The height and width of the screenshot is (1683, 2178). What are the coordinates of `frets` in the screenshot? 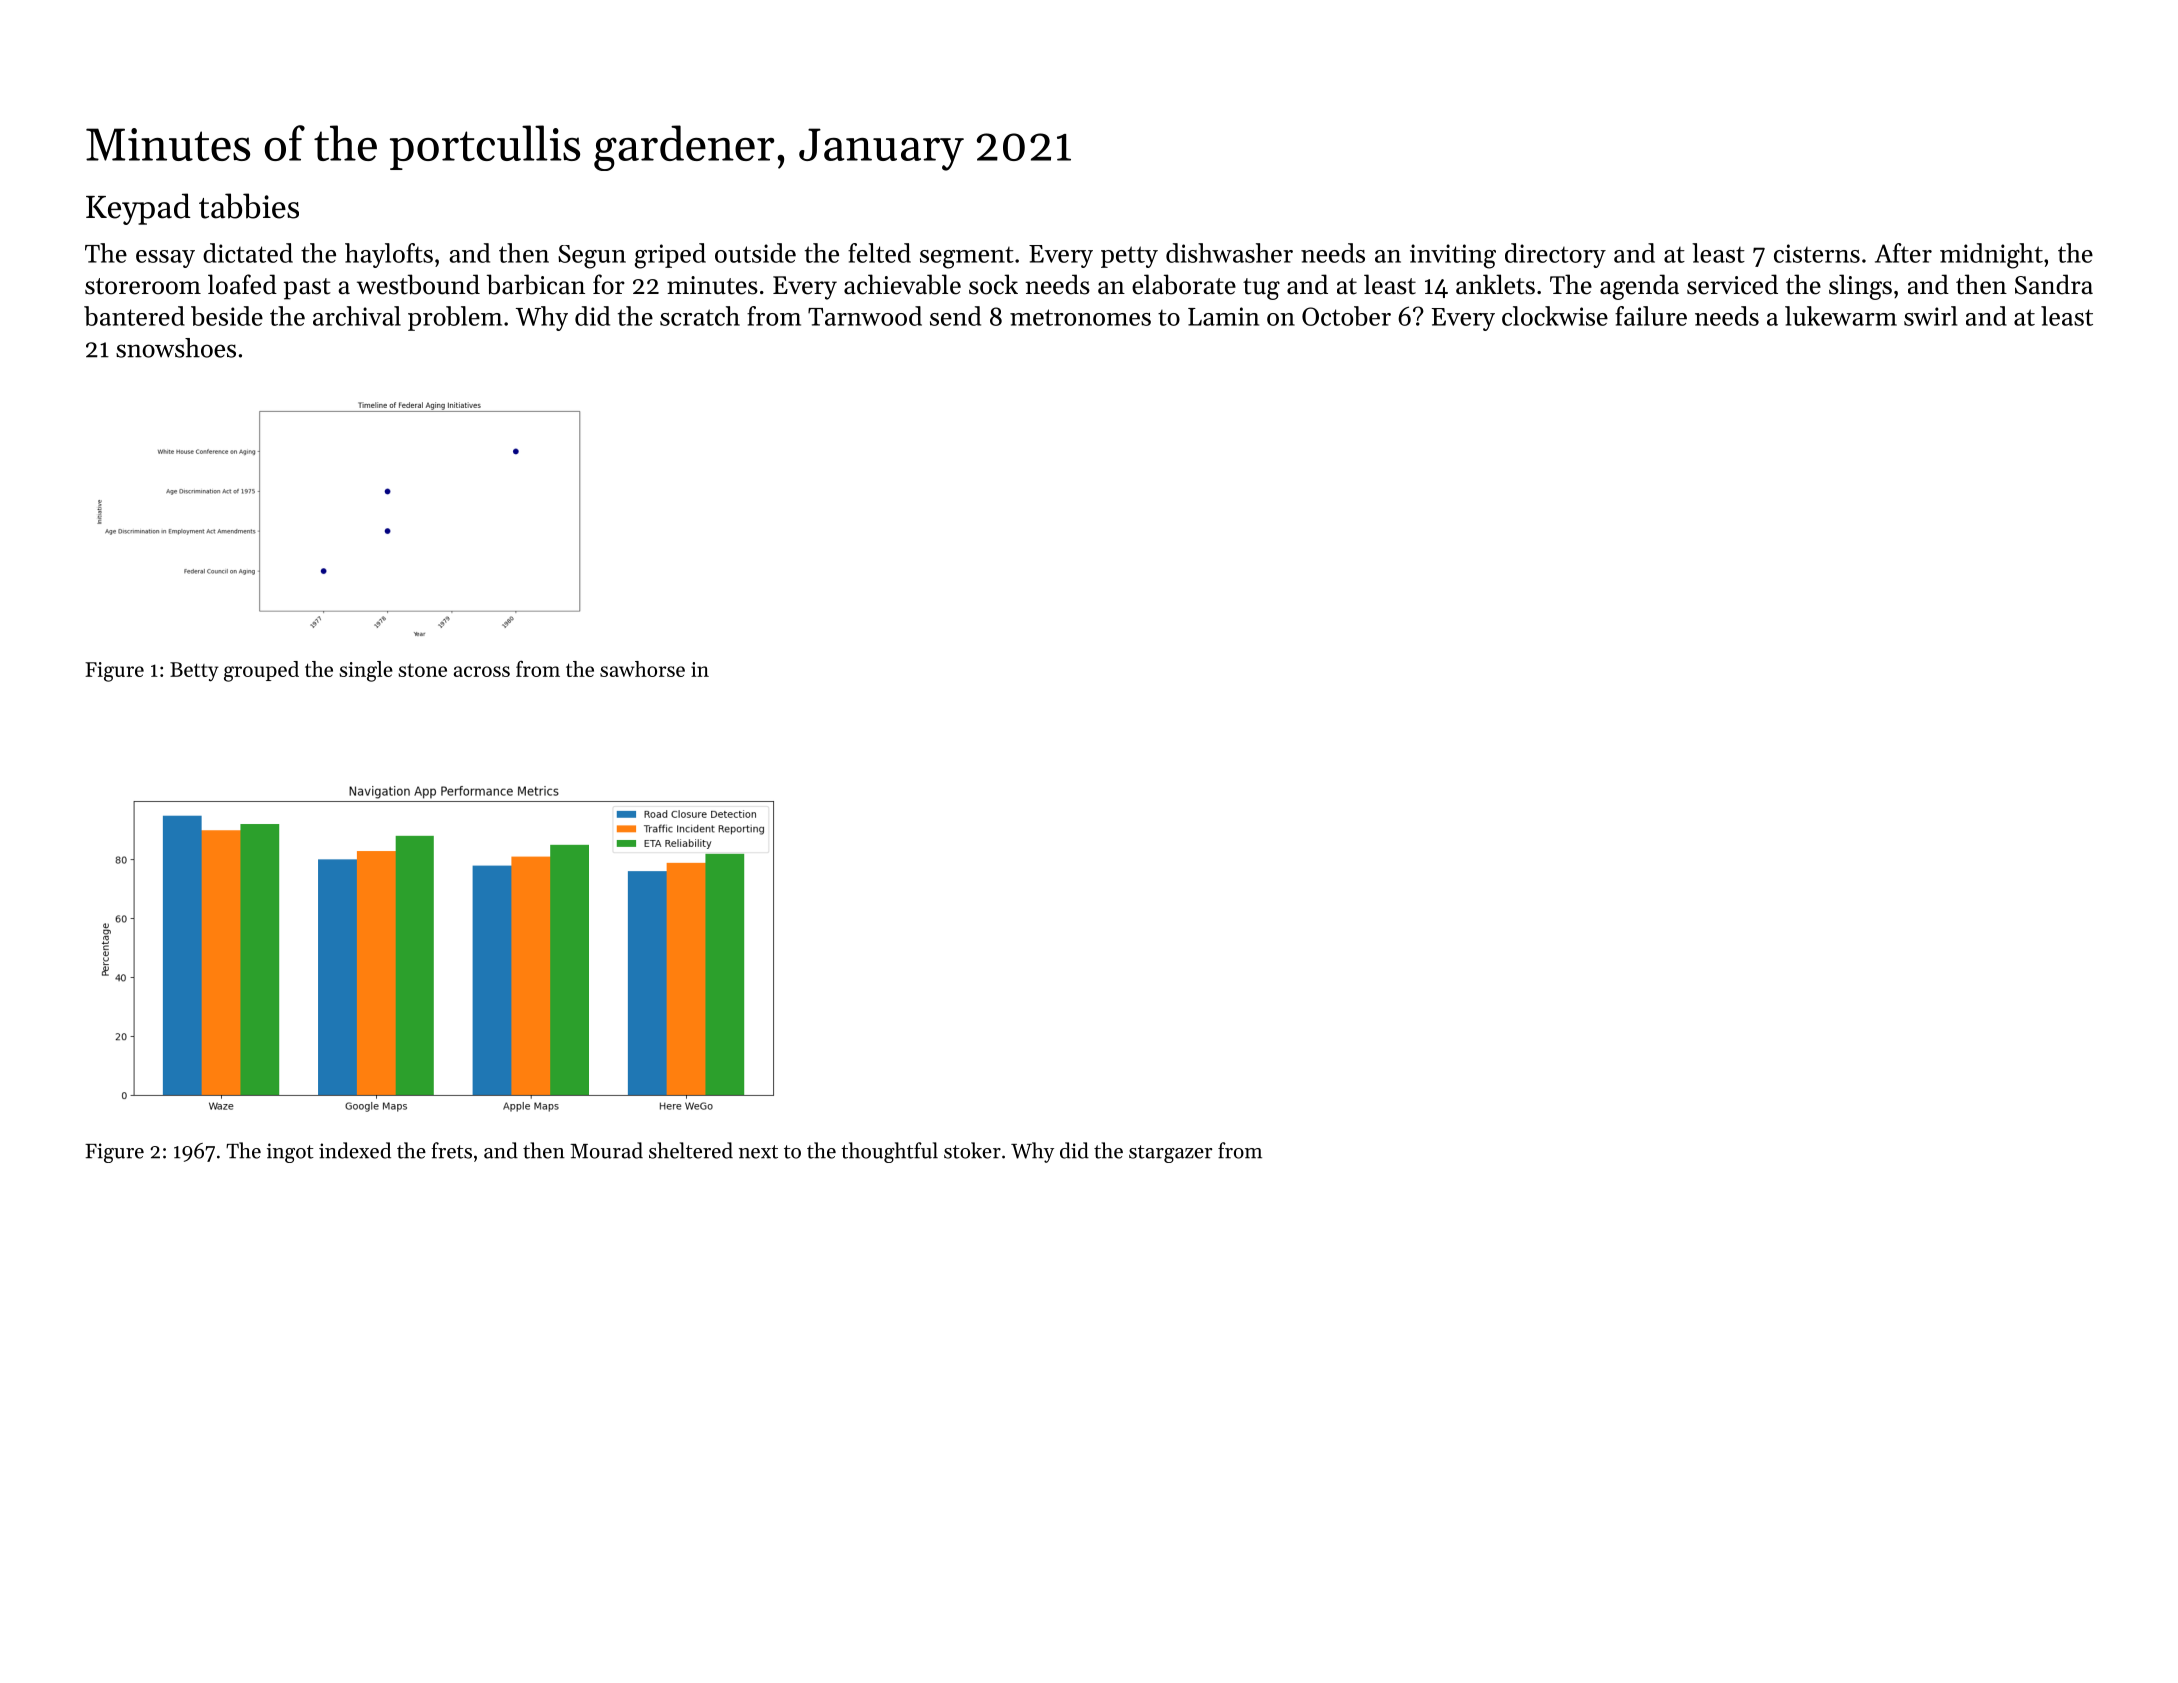 It's located at (451, 1150).
